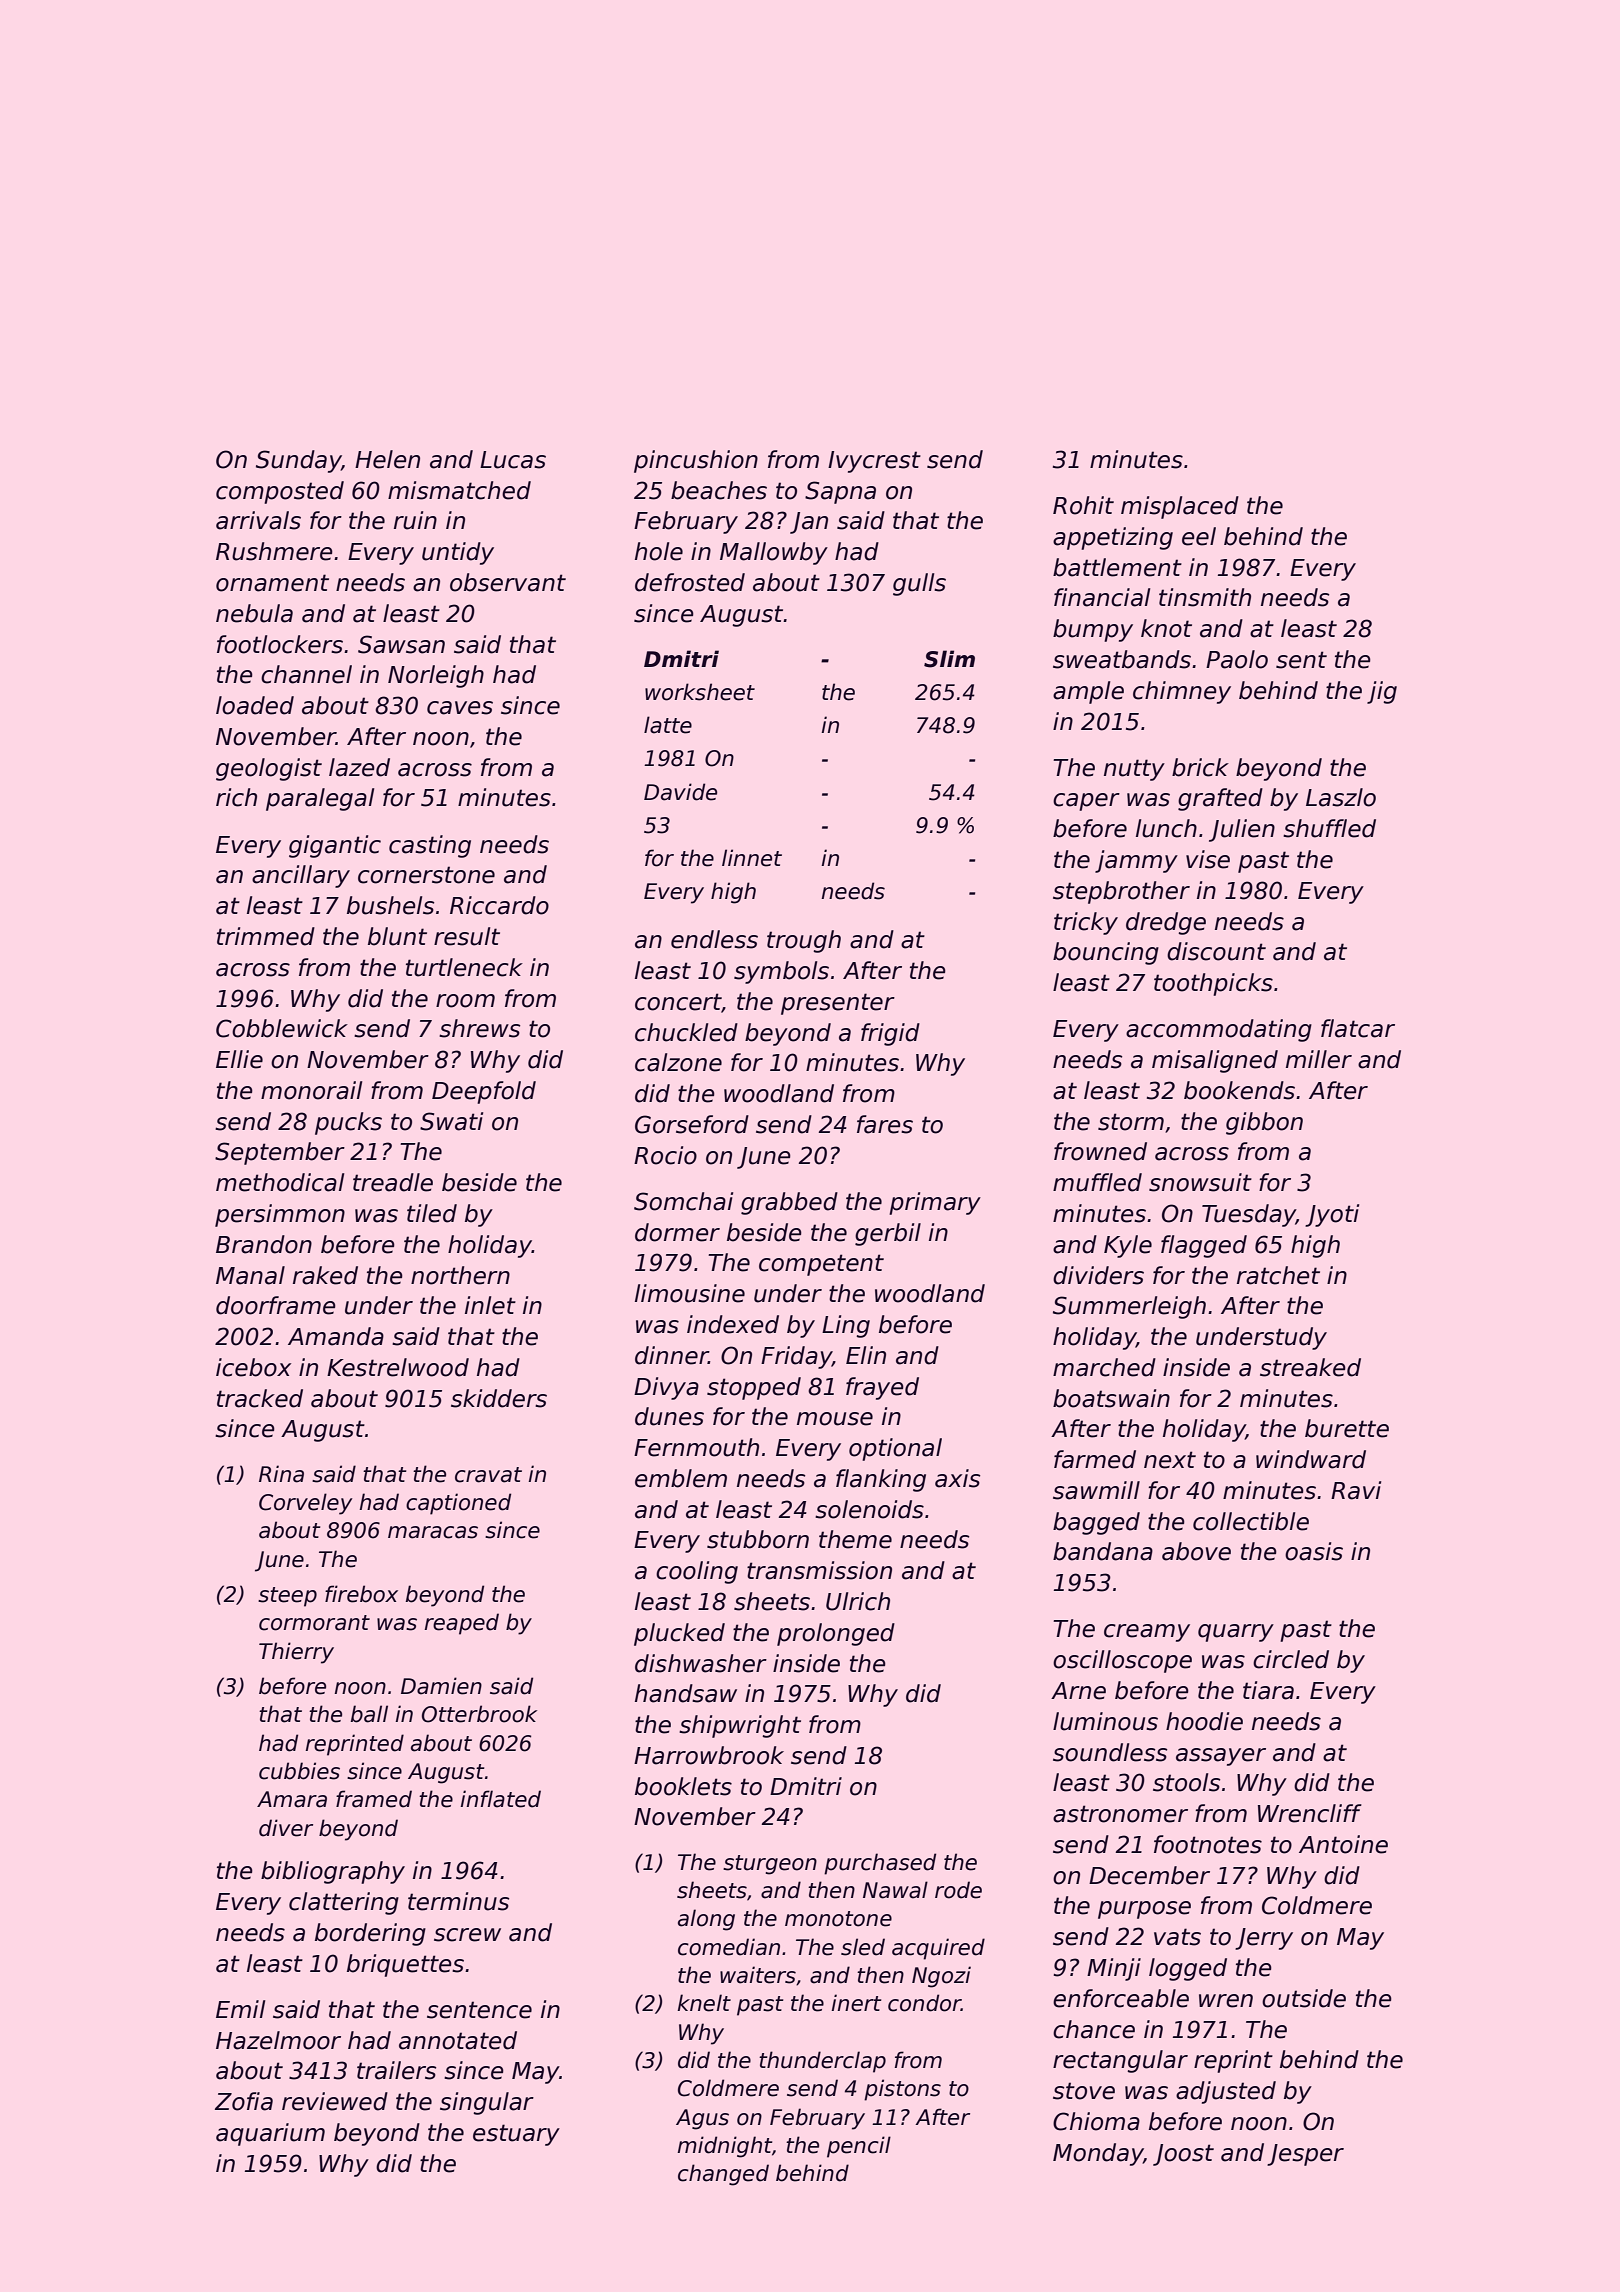  I want to click on jig, so click(1382, 692).
